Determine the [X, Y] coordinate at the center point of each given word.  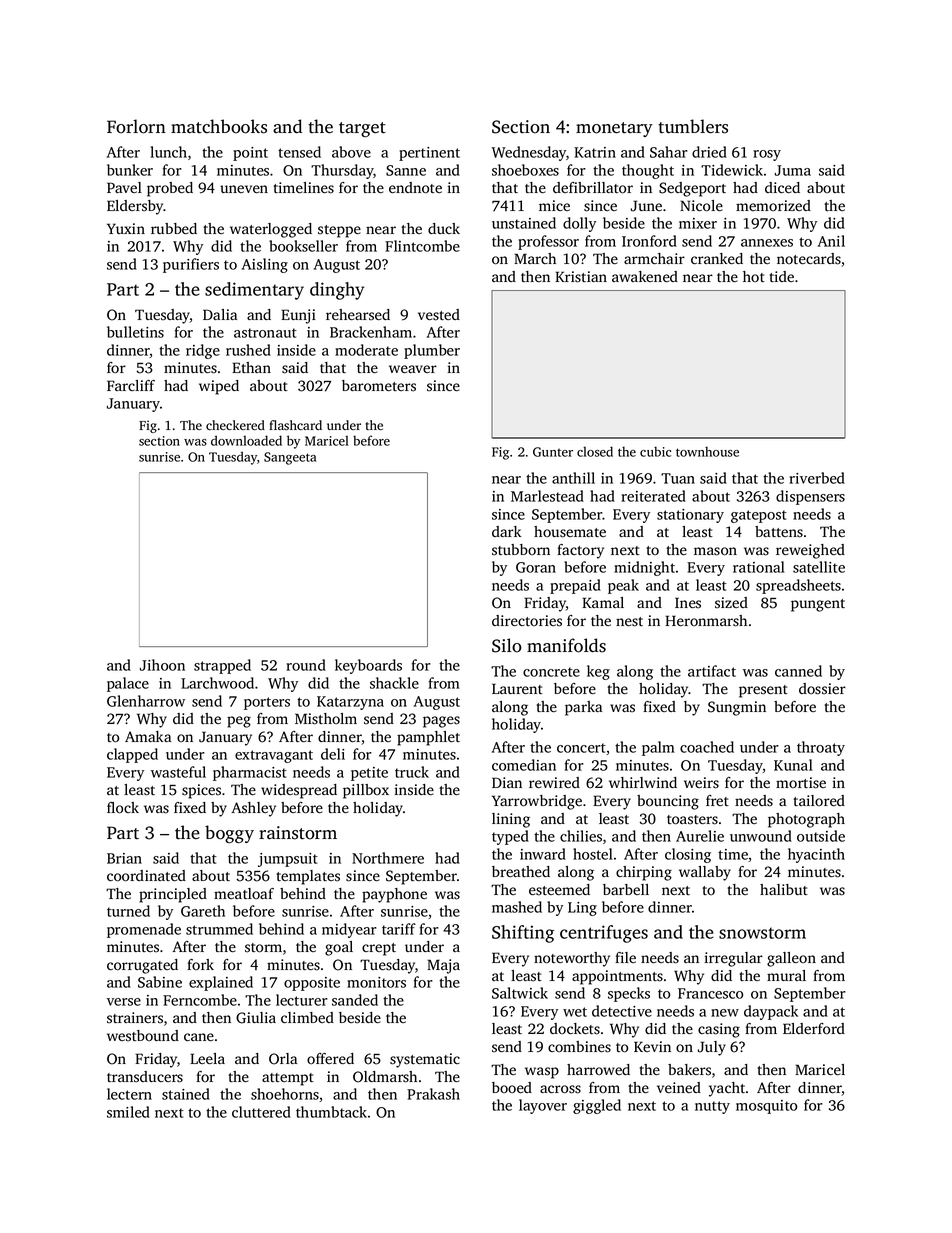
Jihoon [162, 665]
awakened [645, 276]
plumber [432, 351]
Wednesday [529, 153]
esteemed [559, 890]
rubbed [174, 228]
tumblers [693, 126]
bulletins [135, 332]
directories [527, 621]
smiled [128, 1112]
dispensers [810, 497]
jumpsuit [288, 860]
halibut [784, 889]
